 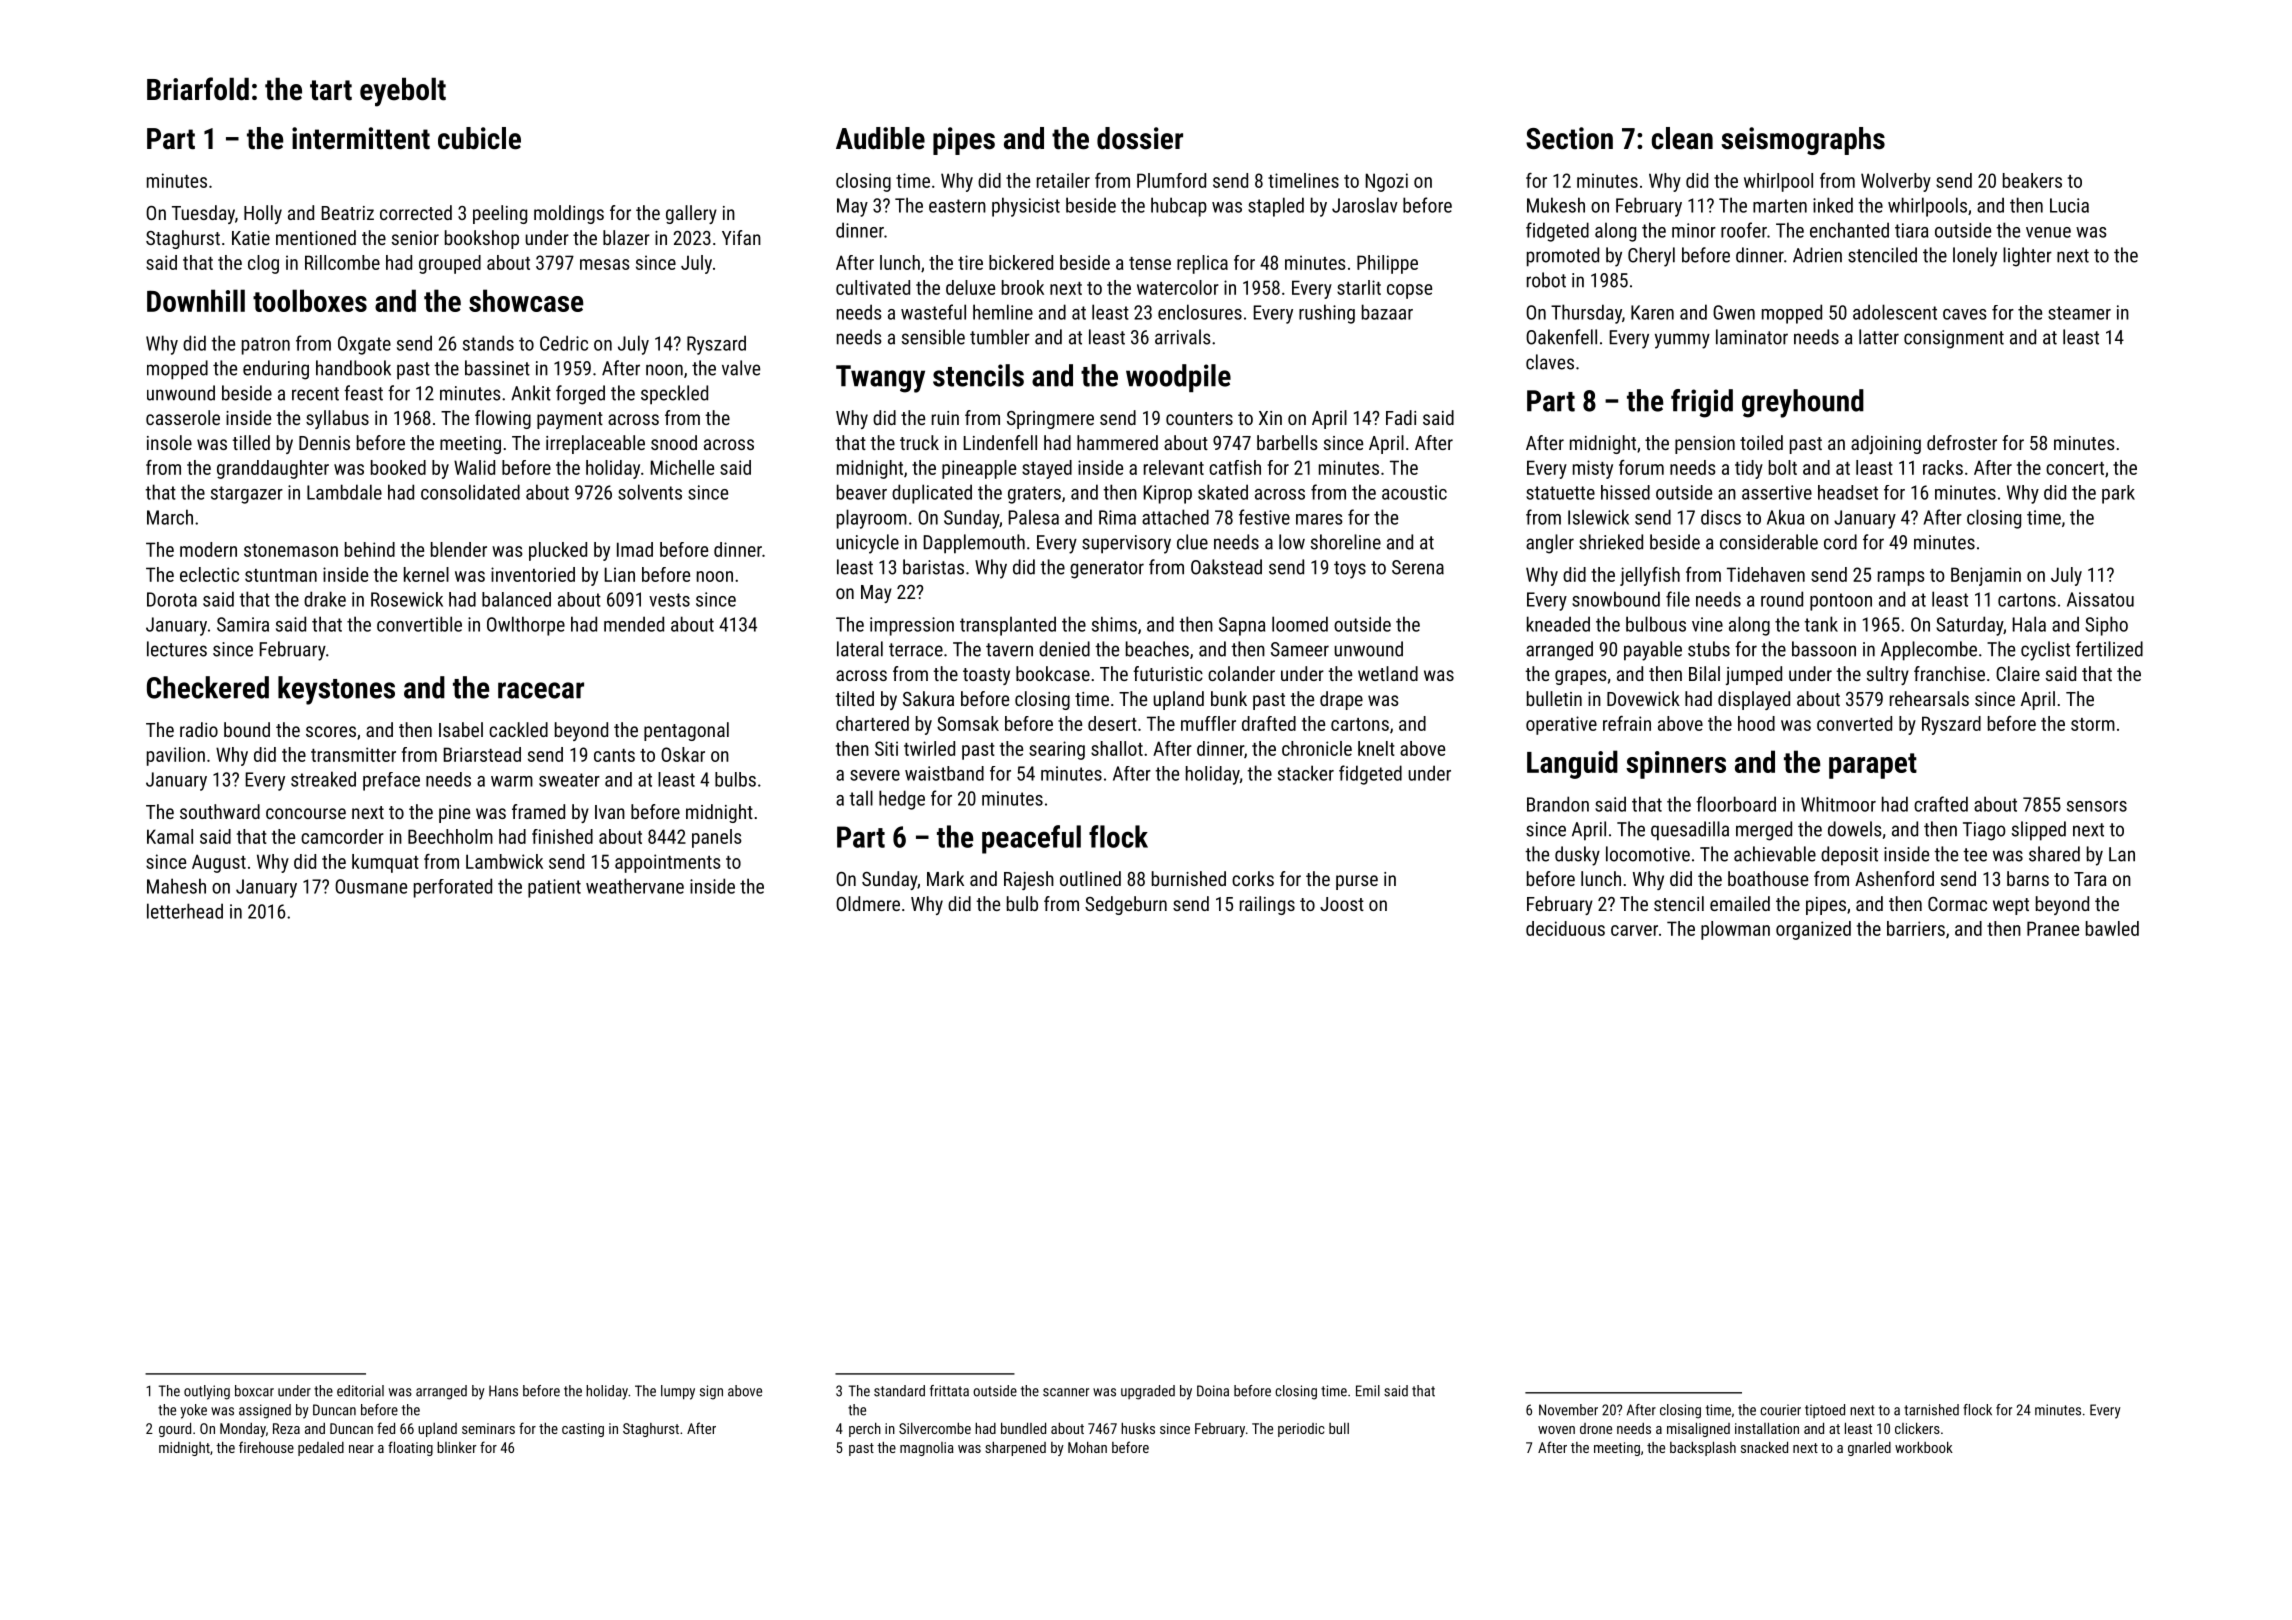 I want to click on blinker, so click(x=456, y=1447).
